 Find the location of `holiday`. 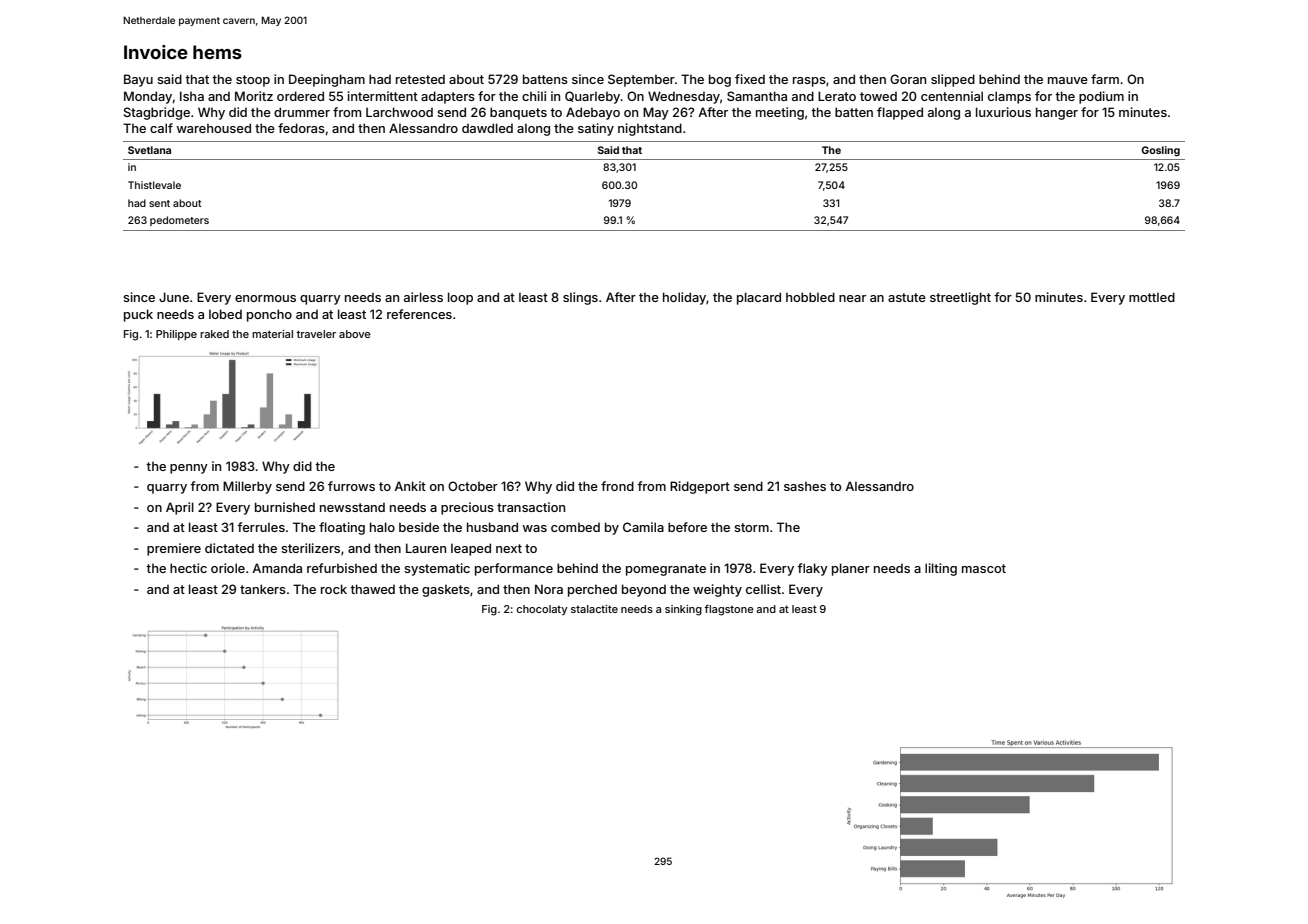

holiday is located at coordinates (685, 298).
